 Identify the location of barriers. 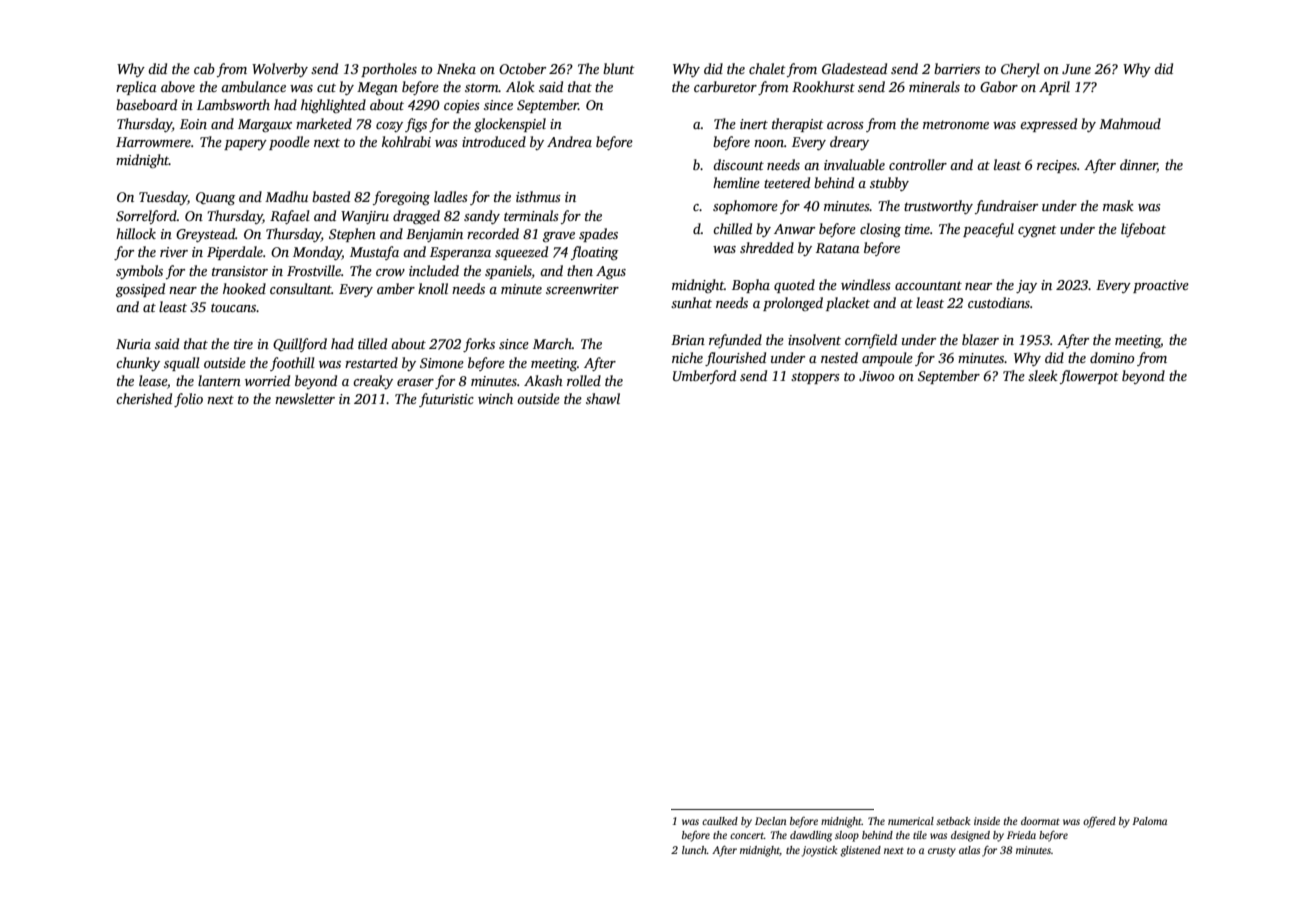
(957, 68).
